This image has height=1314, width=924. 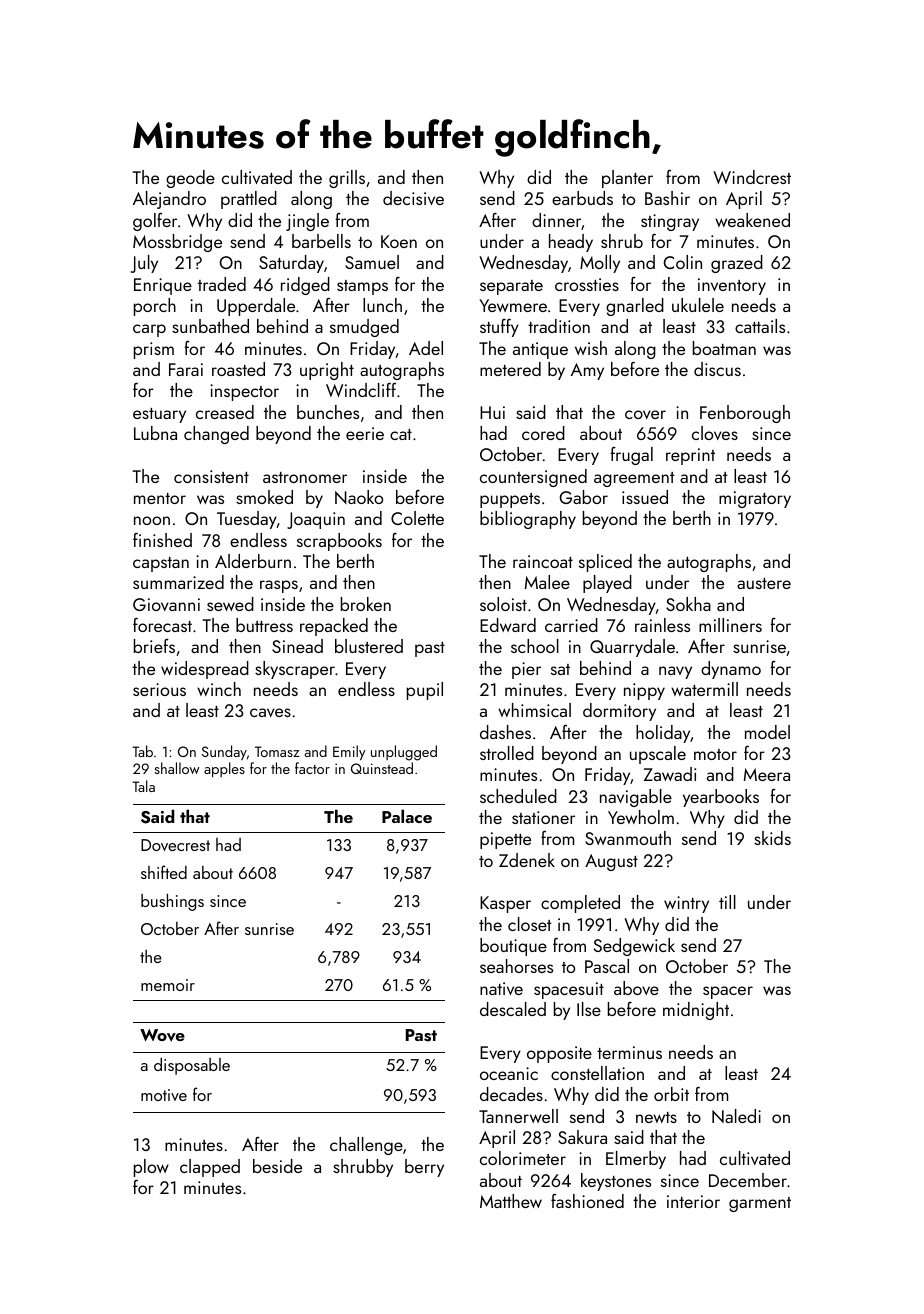 I want to click on seahorses, so click(x=516, y=966).
